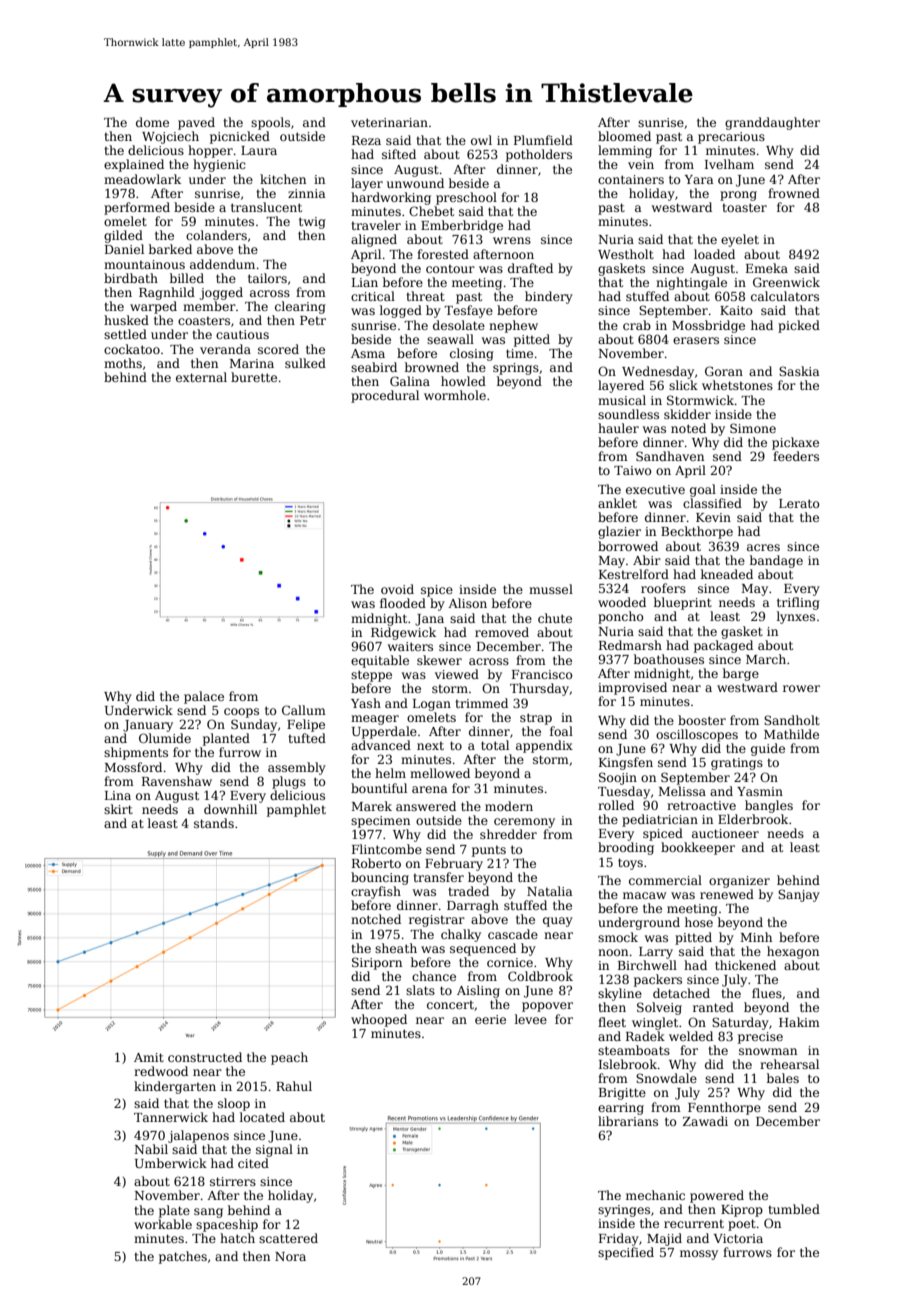 This page has height=1308, width=924. I want to click on skirt, so click(118, 809).
